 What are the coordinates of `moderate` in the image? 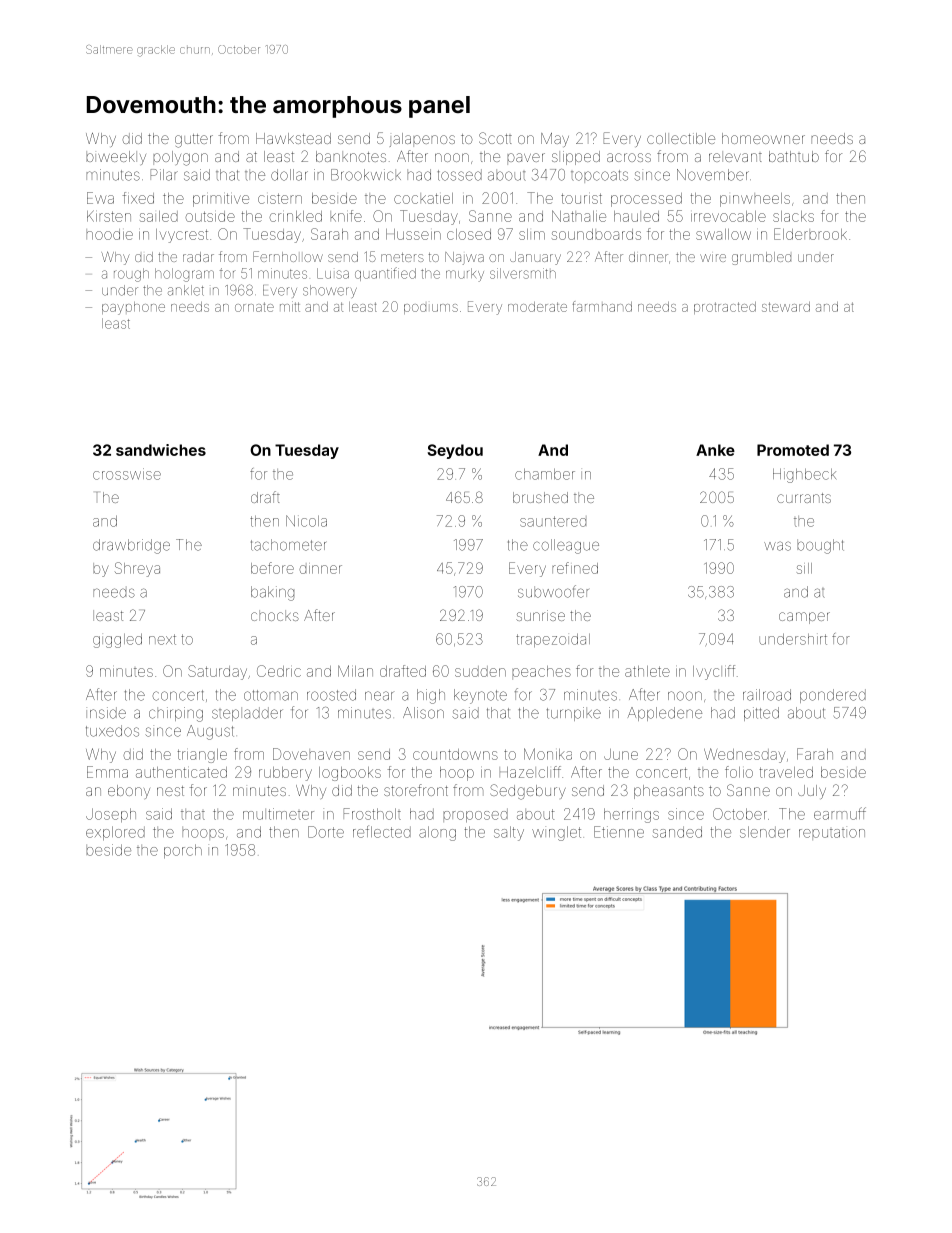 It's located at (537, 307).
